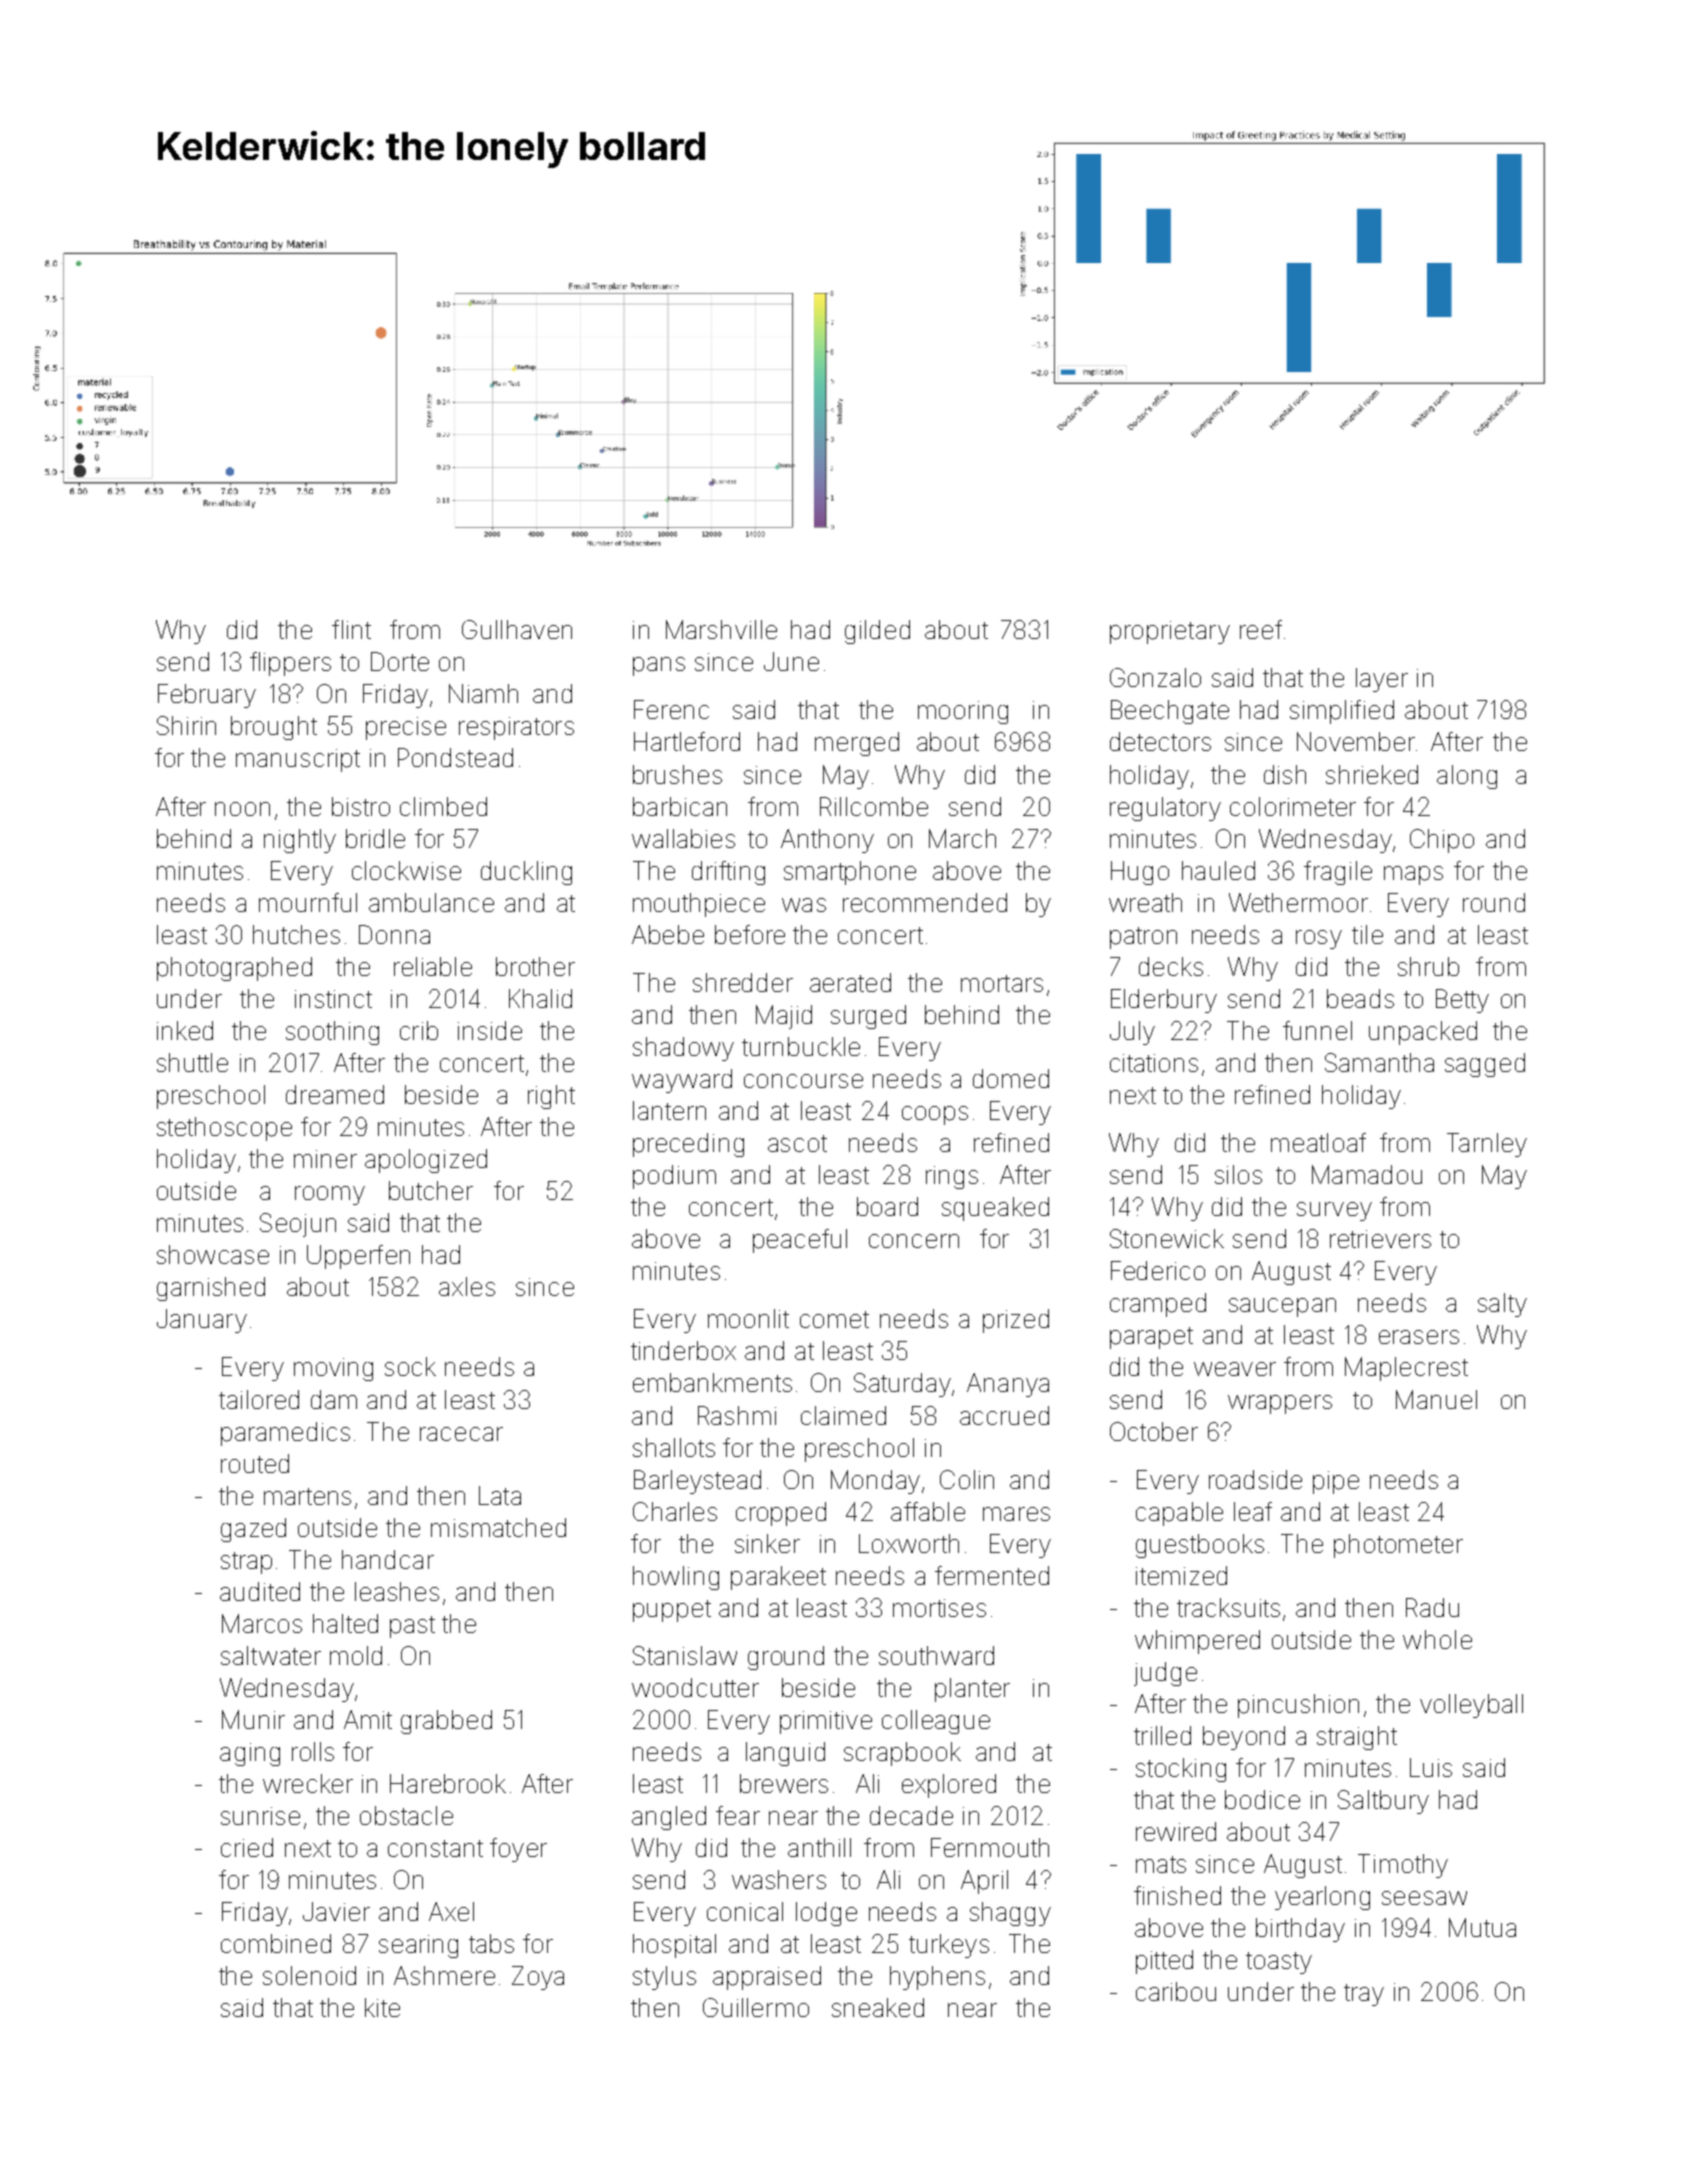  What do you see at coordinates (192, 1062) in the screenshot?
I see `shuttle` at bounding box center [192, 1062].
